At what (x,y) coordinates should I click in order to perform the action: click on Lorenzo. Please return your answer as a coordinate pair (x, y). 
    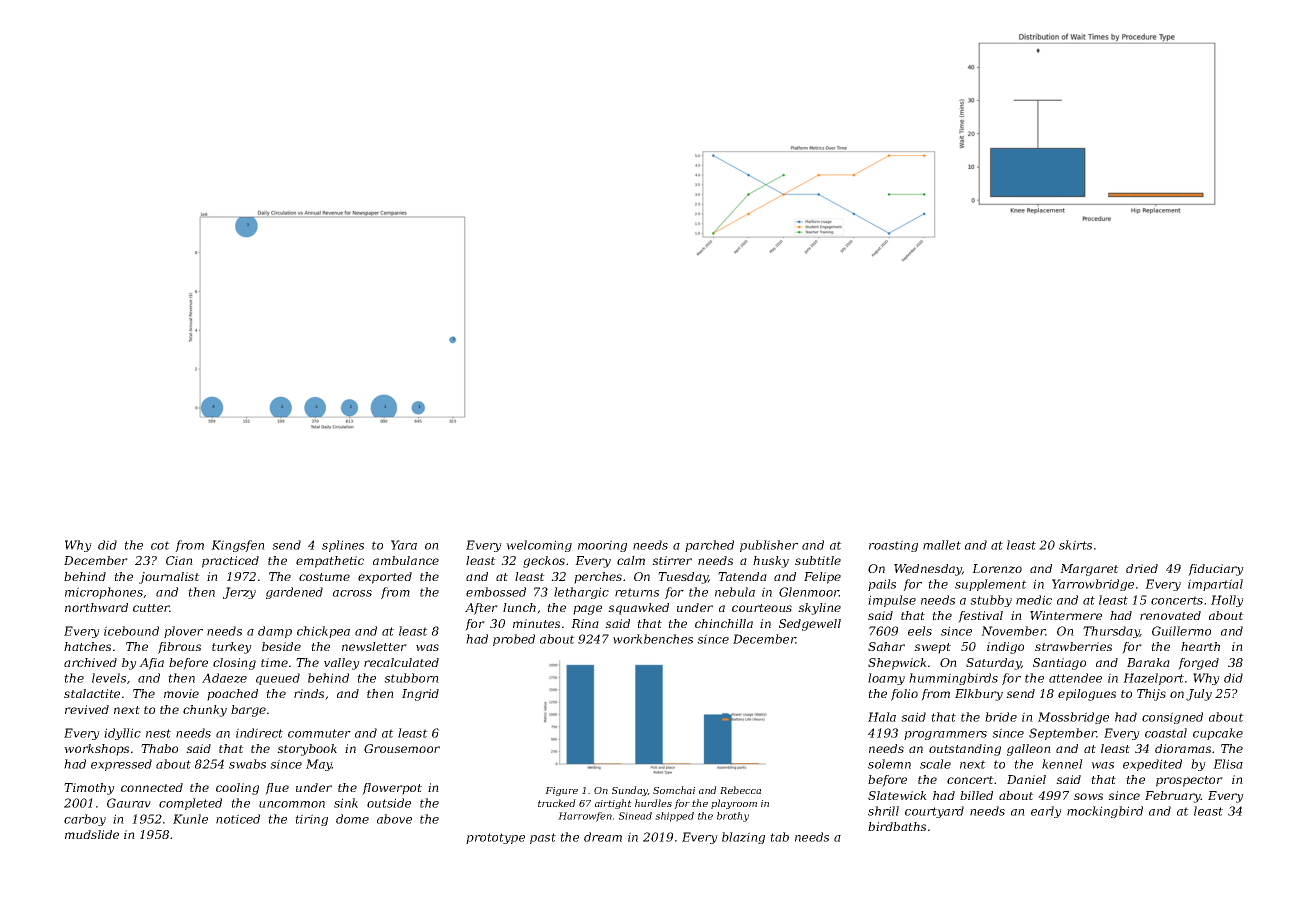
    Looking at the image, I should click on (997, 569).
